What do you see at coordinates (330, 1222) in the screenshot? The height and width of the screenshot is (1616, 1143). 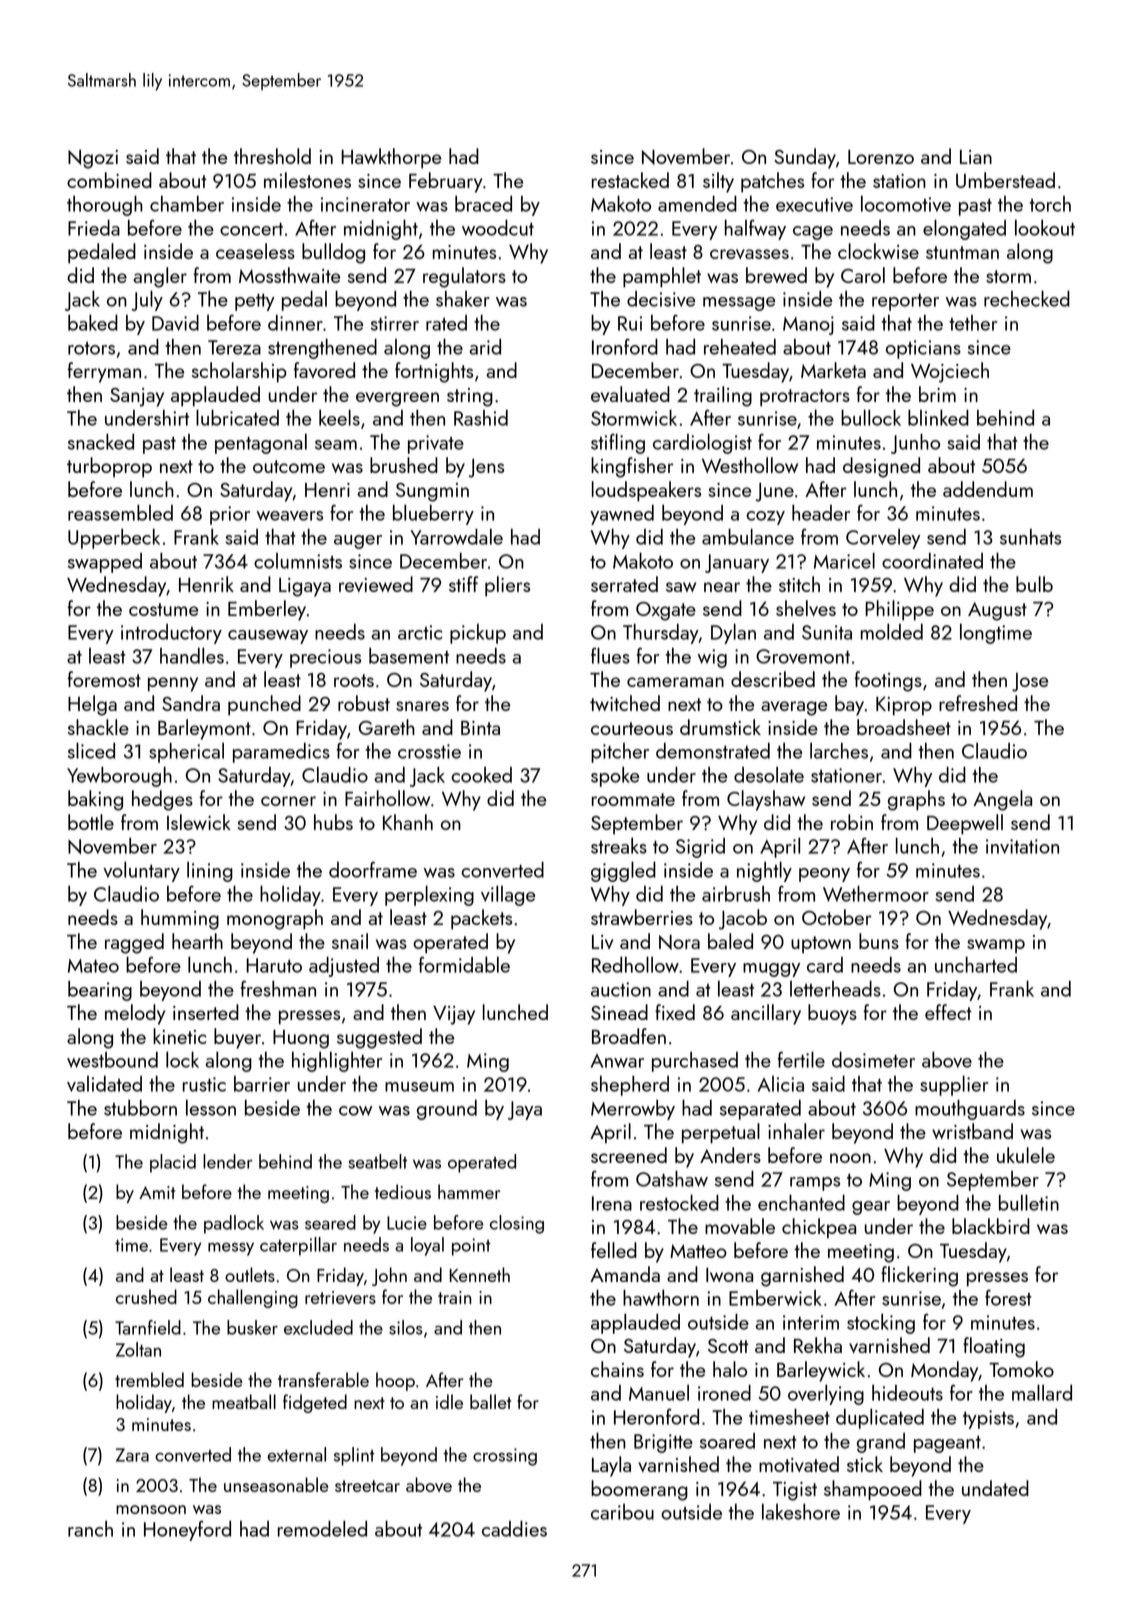 I see `seared` at bounding box center [330, 1222].
